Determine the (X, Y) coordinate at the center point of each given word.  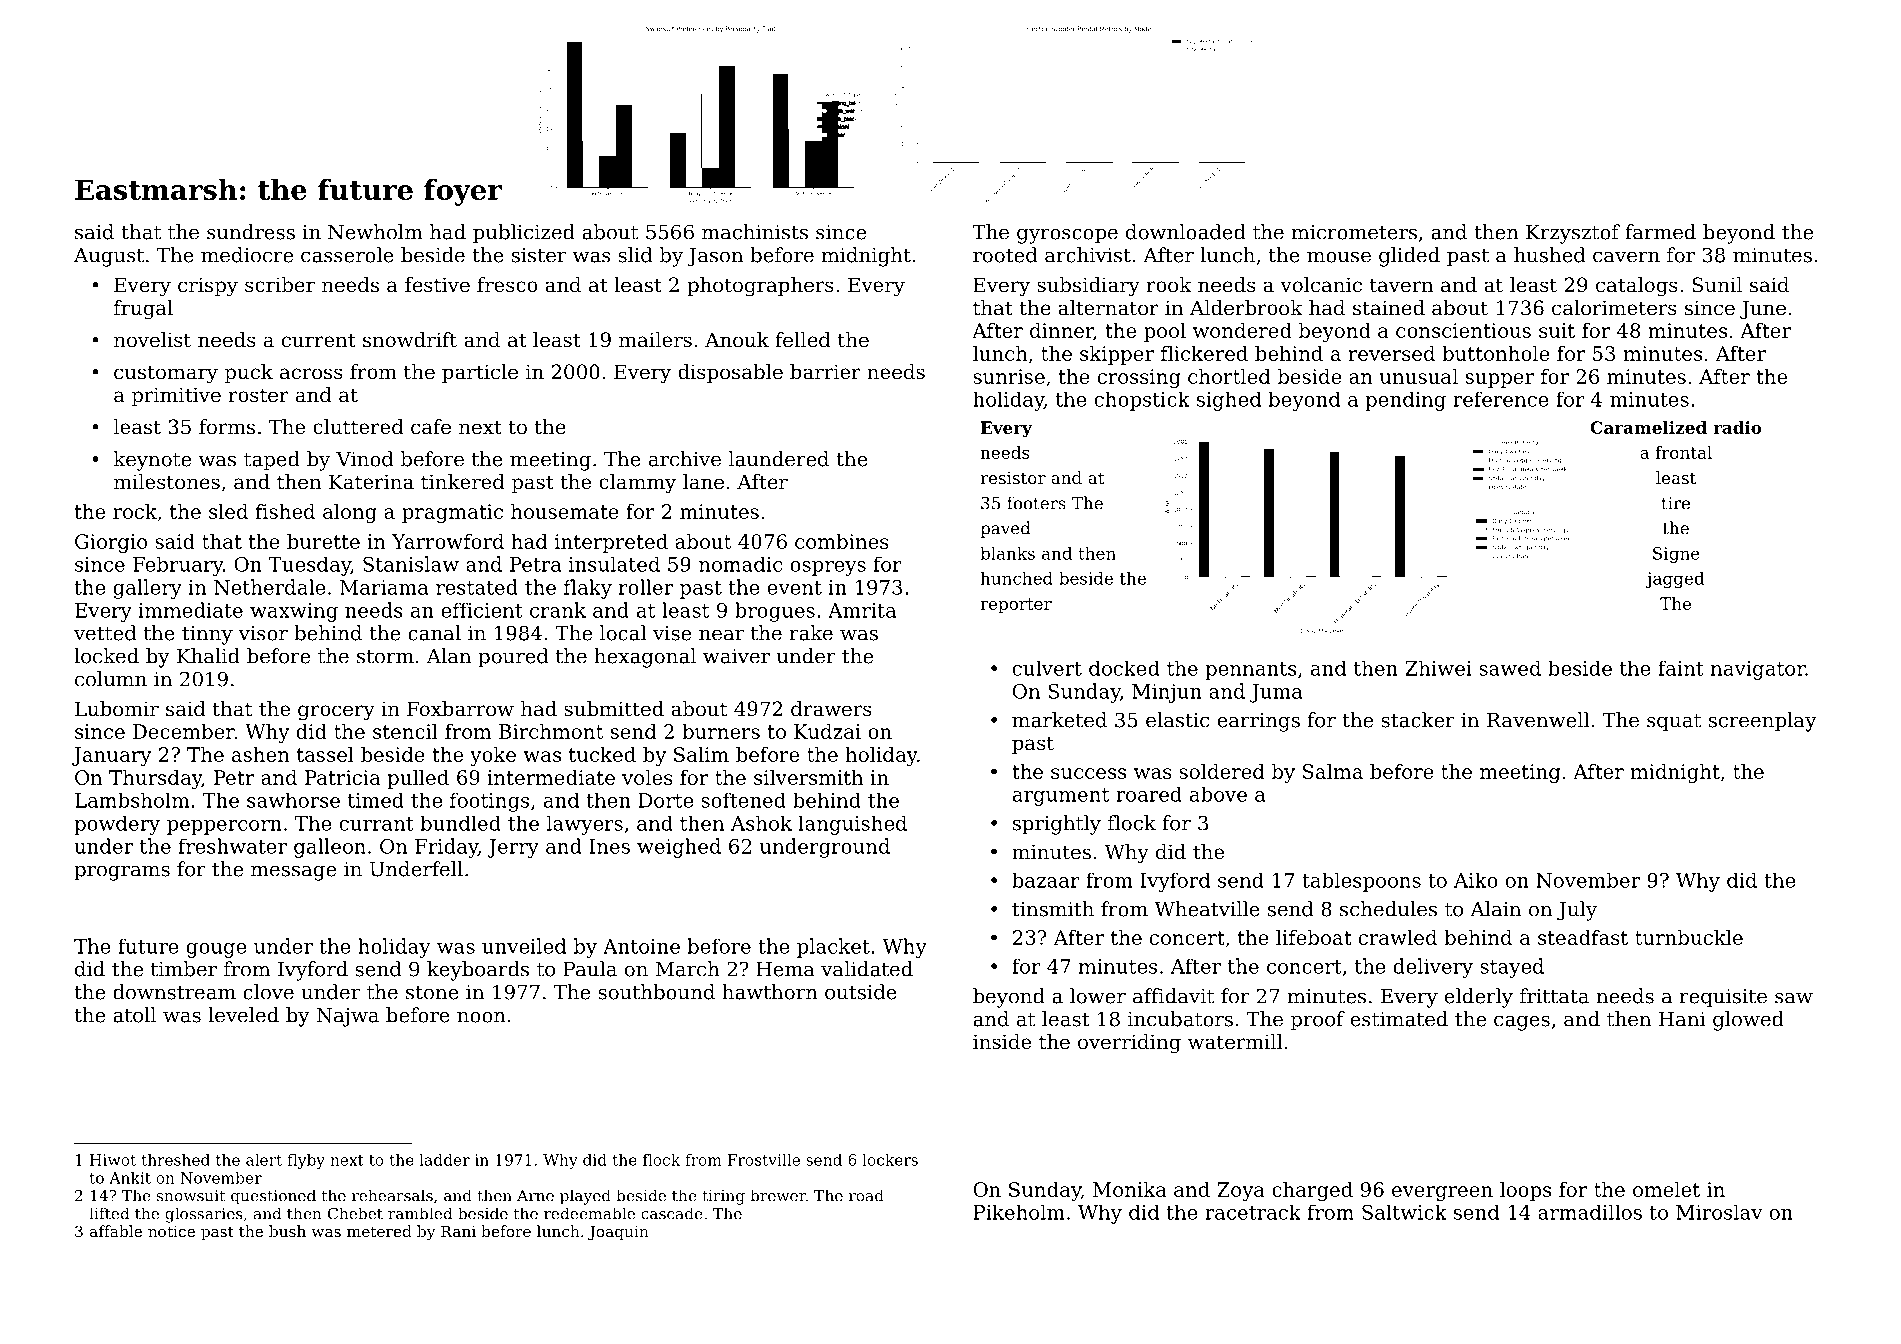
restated (477, 587)
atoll (134, 1015)
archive (685, 459)
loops (1525, 1191)
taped (272, 461)
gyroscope (1067, 236)
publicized (524, 234)
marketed (1059, 720)
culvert (1047, 668)
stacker (1418, 720)
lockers (890, 1160)
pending (1405, 401)
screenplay (1763, 722)
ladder (445, 1160)
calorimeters (1614, 308)
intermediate (551, 777)
